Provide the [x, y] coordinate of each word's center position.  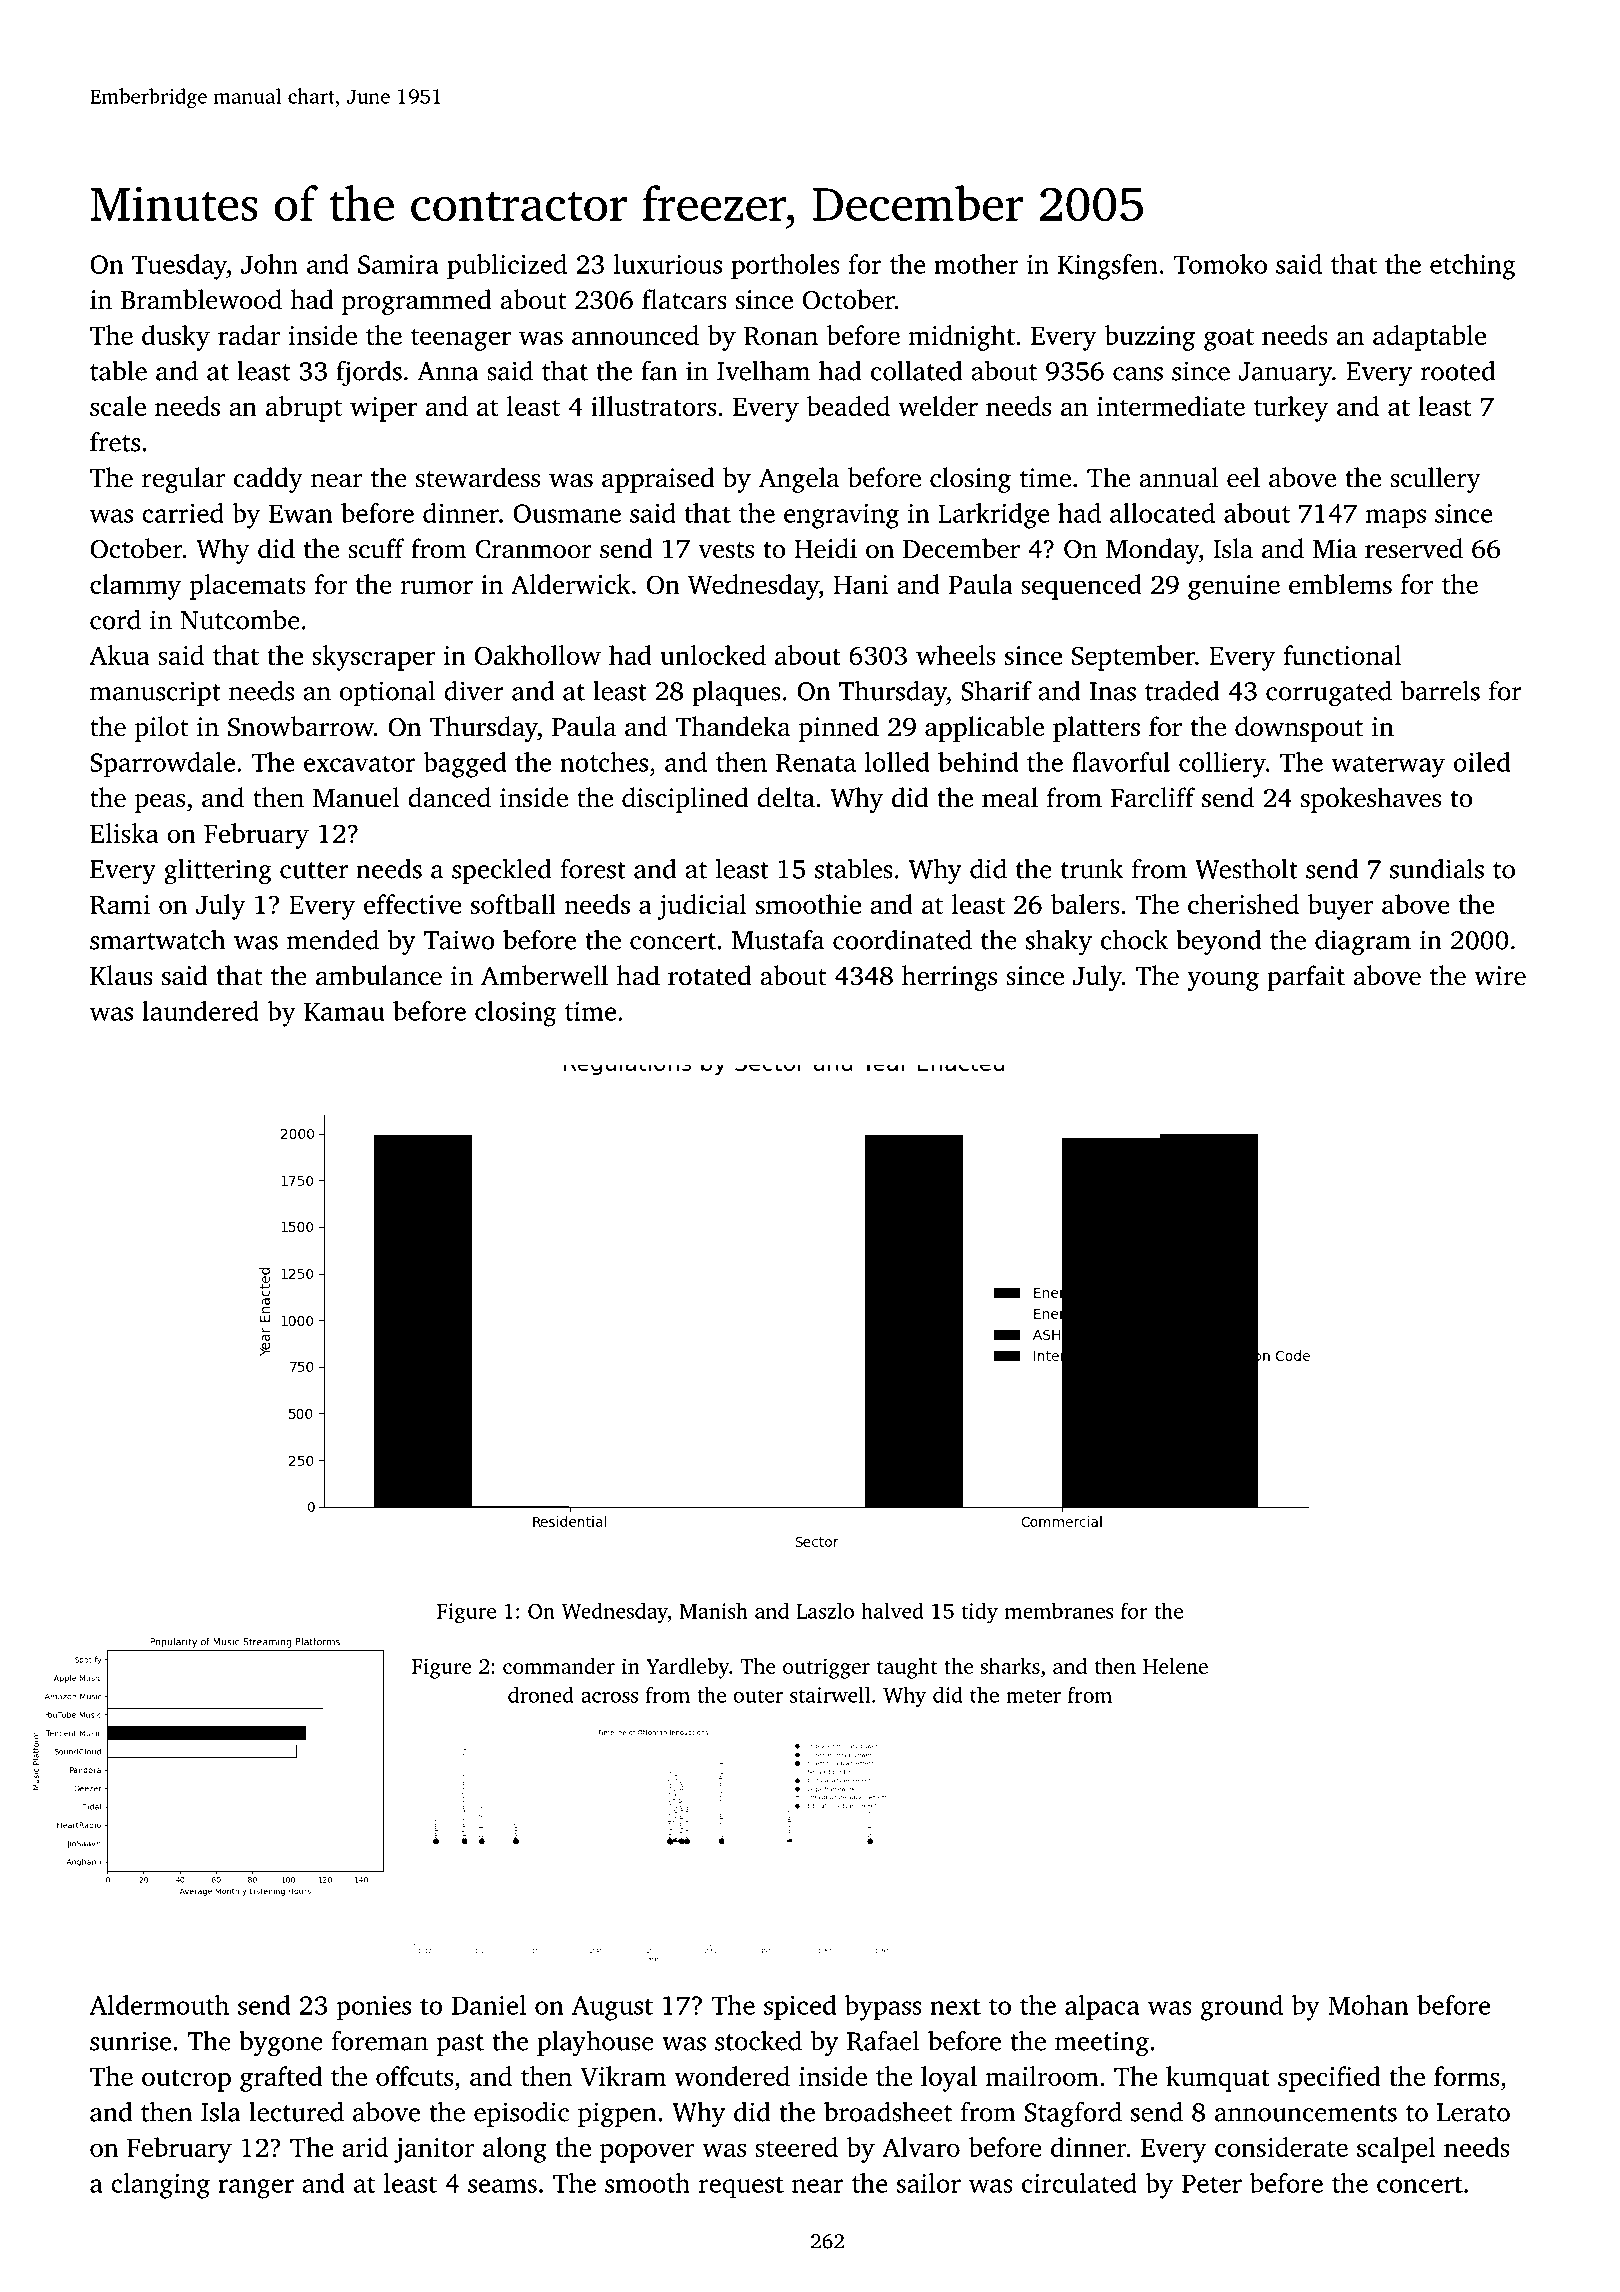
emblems [1340, 584]
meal [1010, 797]
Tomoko [1220, 264]
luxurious [667, 264]
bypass [883, 2008]
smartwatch [158, 939]
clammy [135, 587]
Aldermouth [159, 2005]
